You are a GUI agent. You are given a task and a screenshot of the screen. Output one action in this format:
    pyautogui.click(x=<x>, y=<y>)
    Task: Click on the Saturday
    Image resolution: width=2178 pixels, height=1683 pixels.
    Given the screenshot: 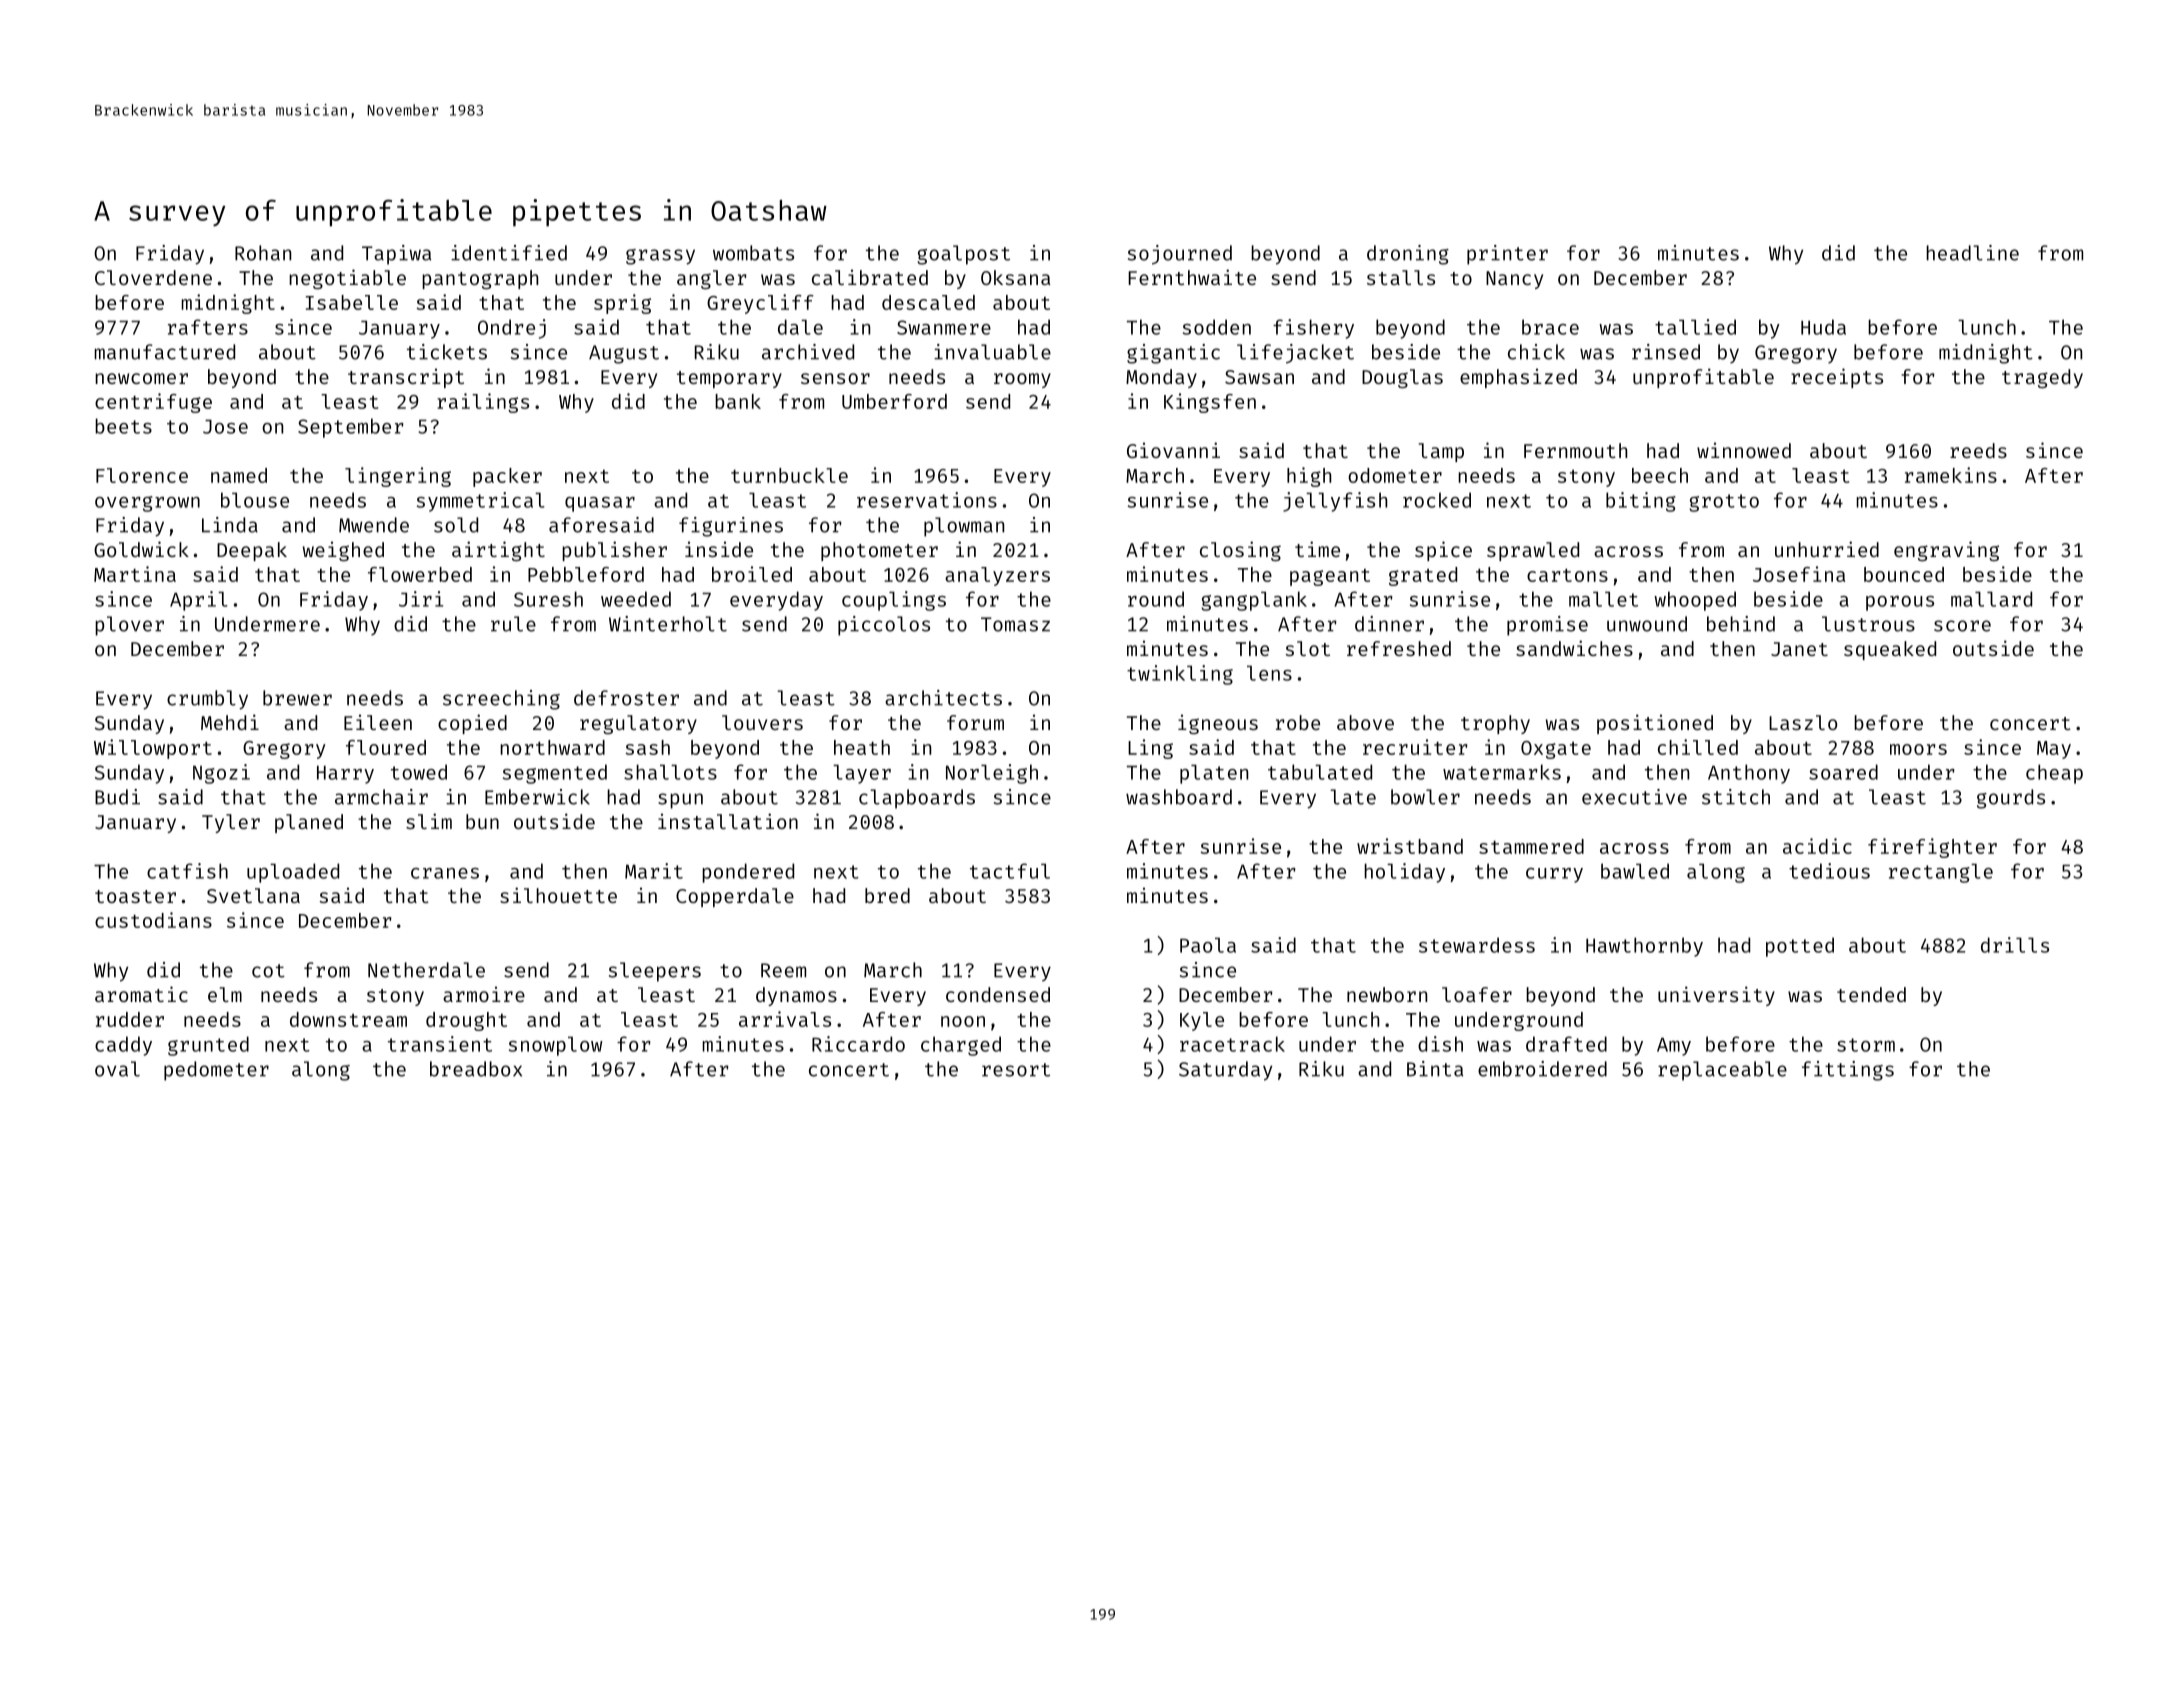 What is the action you would take?
    pyautogui.click(x=1225, y=1071)
